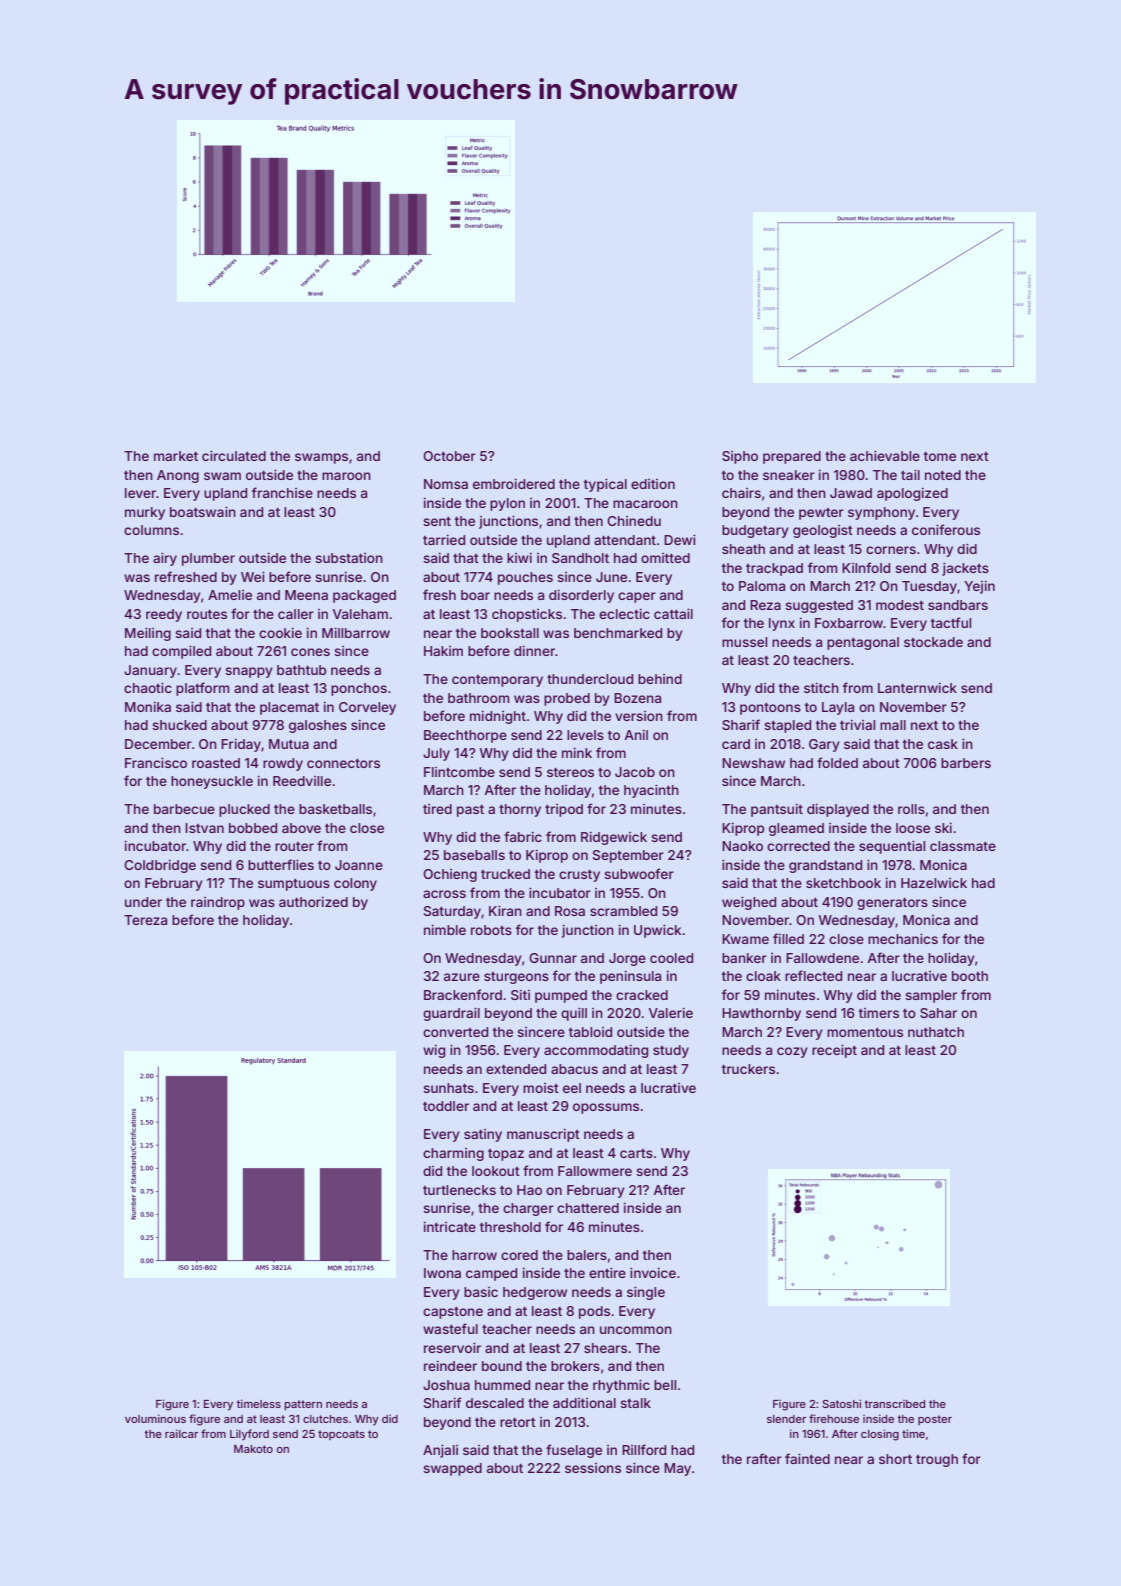  Describe the element at coordinates (911, 809) in the screenshot. I see `rolls` at that location.
